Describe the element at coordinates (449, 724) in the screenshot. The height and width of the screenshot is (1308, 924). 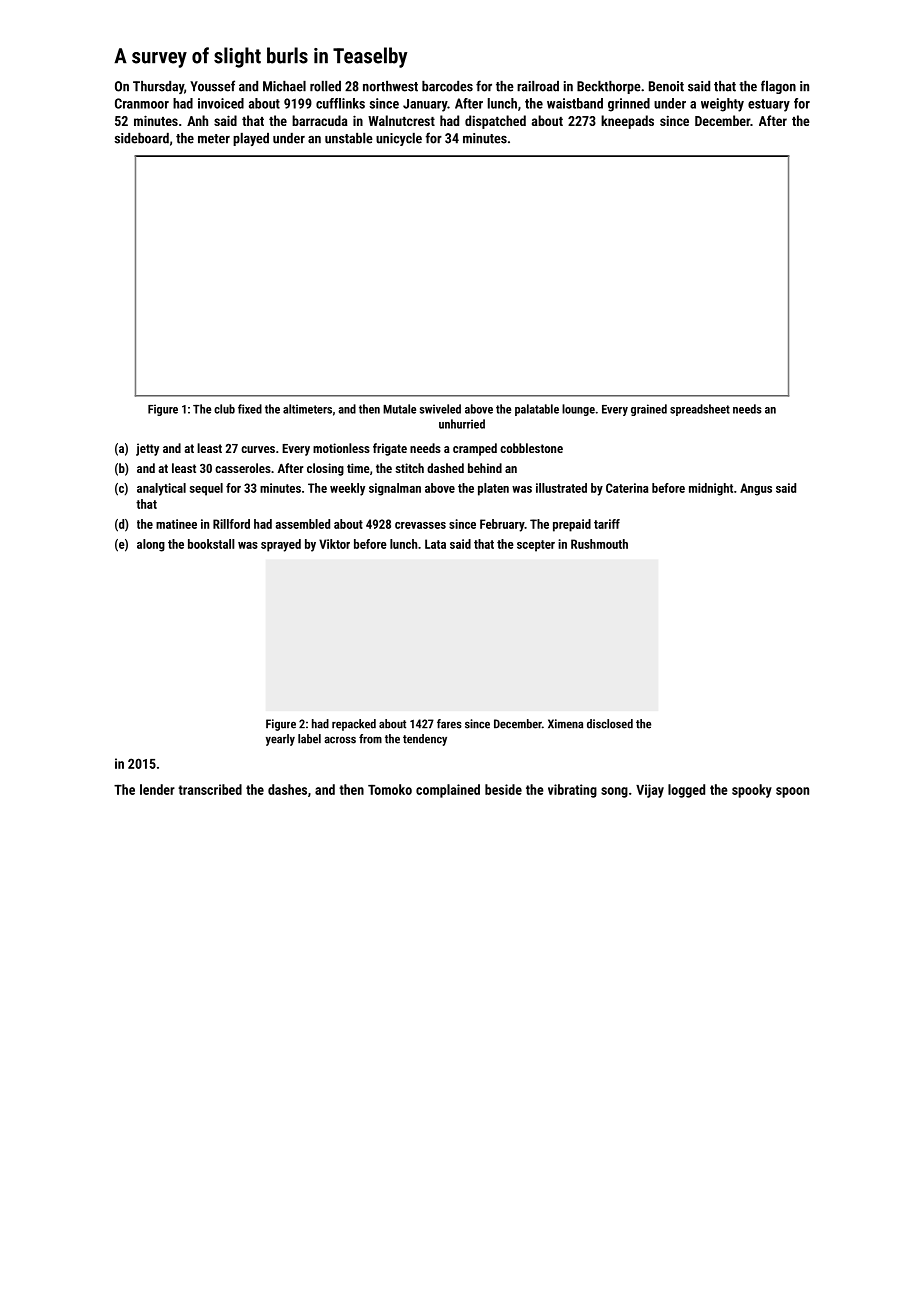
I see `fares` at that location.
